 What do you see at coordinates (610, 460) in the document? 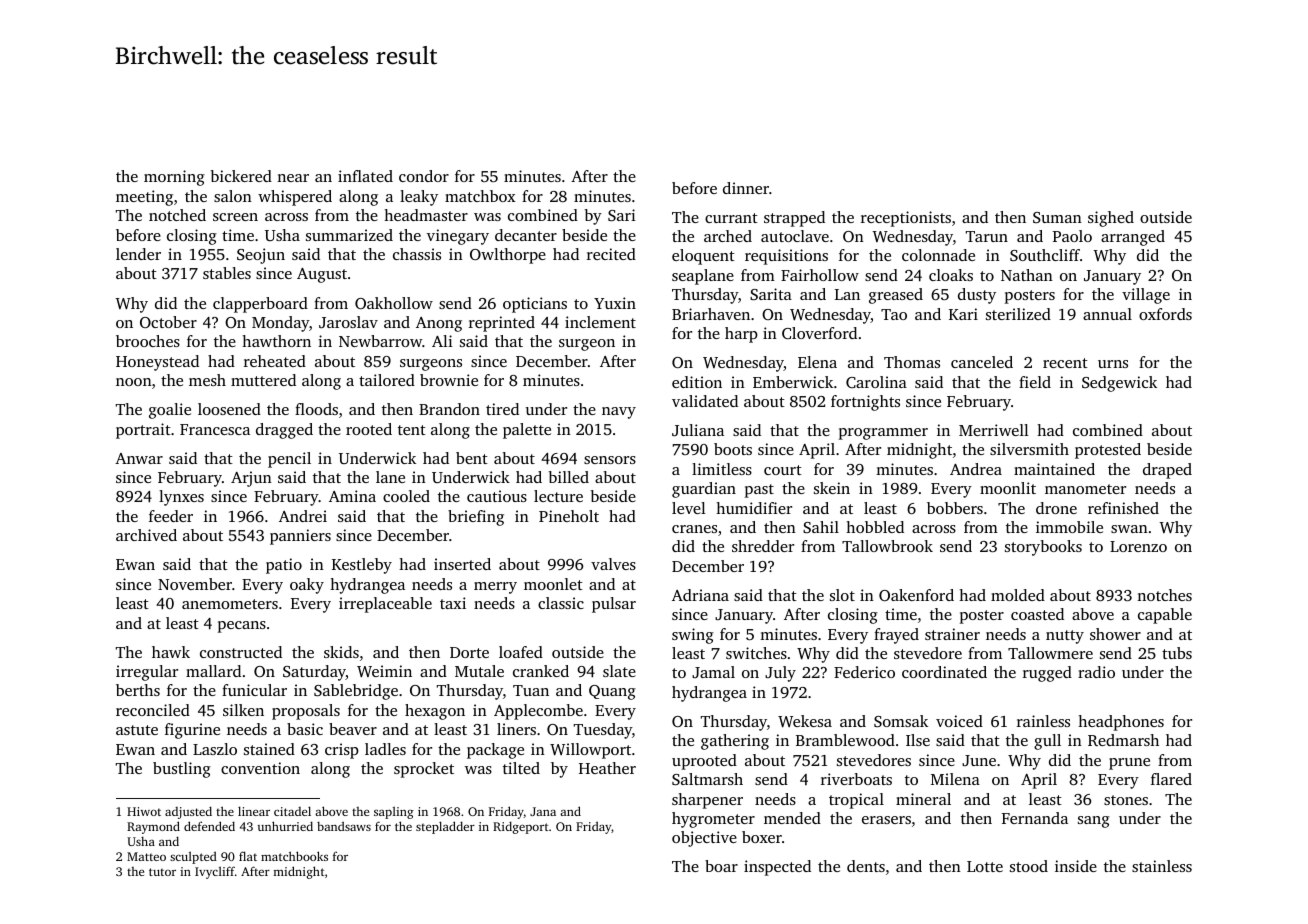
I see `sensors` at bounding box center [610, 460].
